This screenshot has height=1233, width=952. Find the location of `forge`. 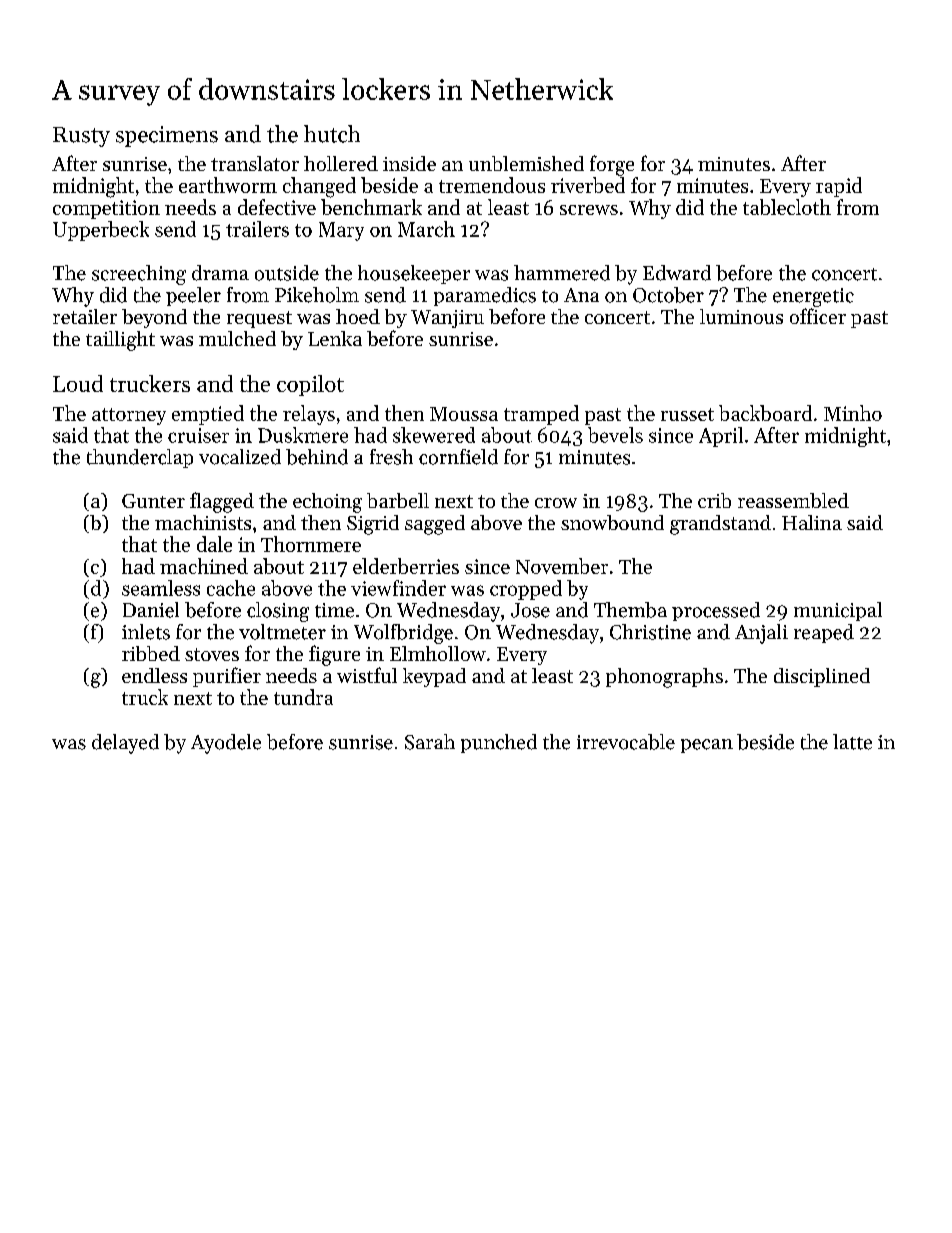

forge is located at coordinates (612, 165).
